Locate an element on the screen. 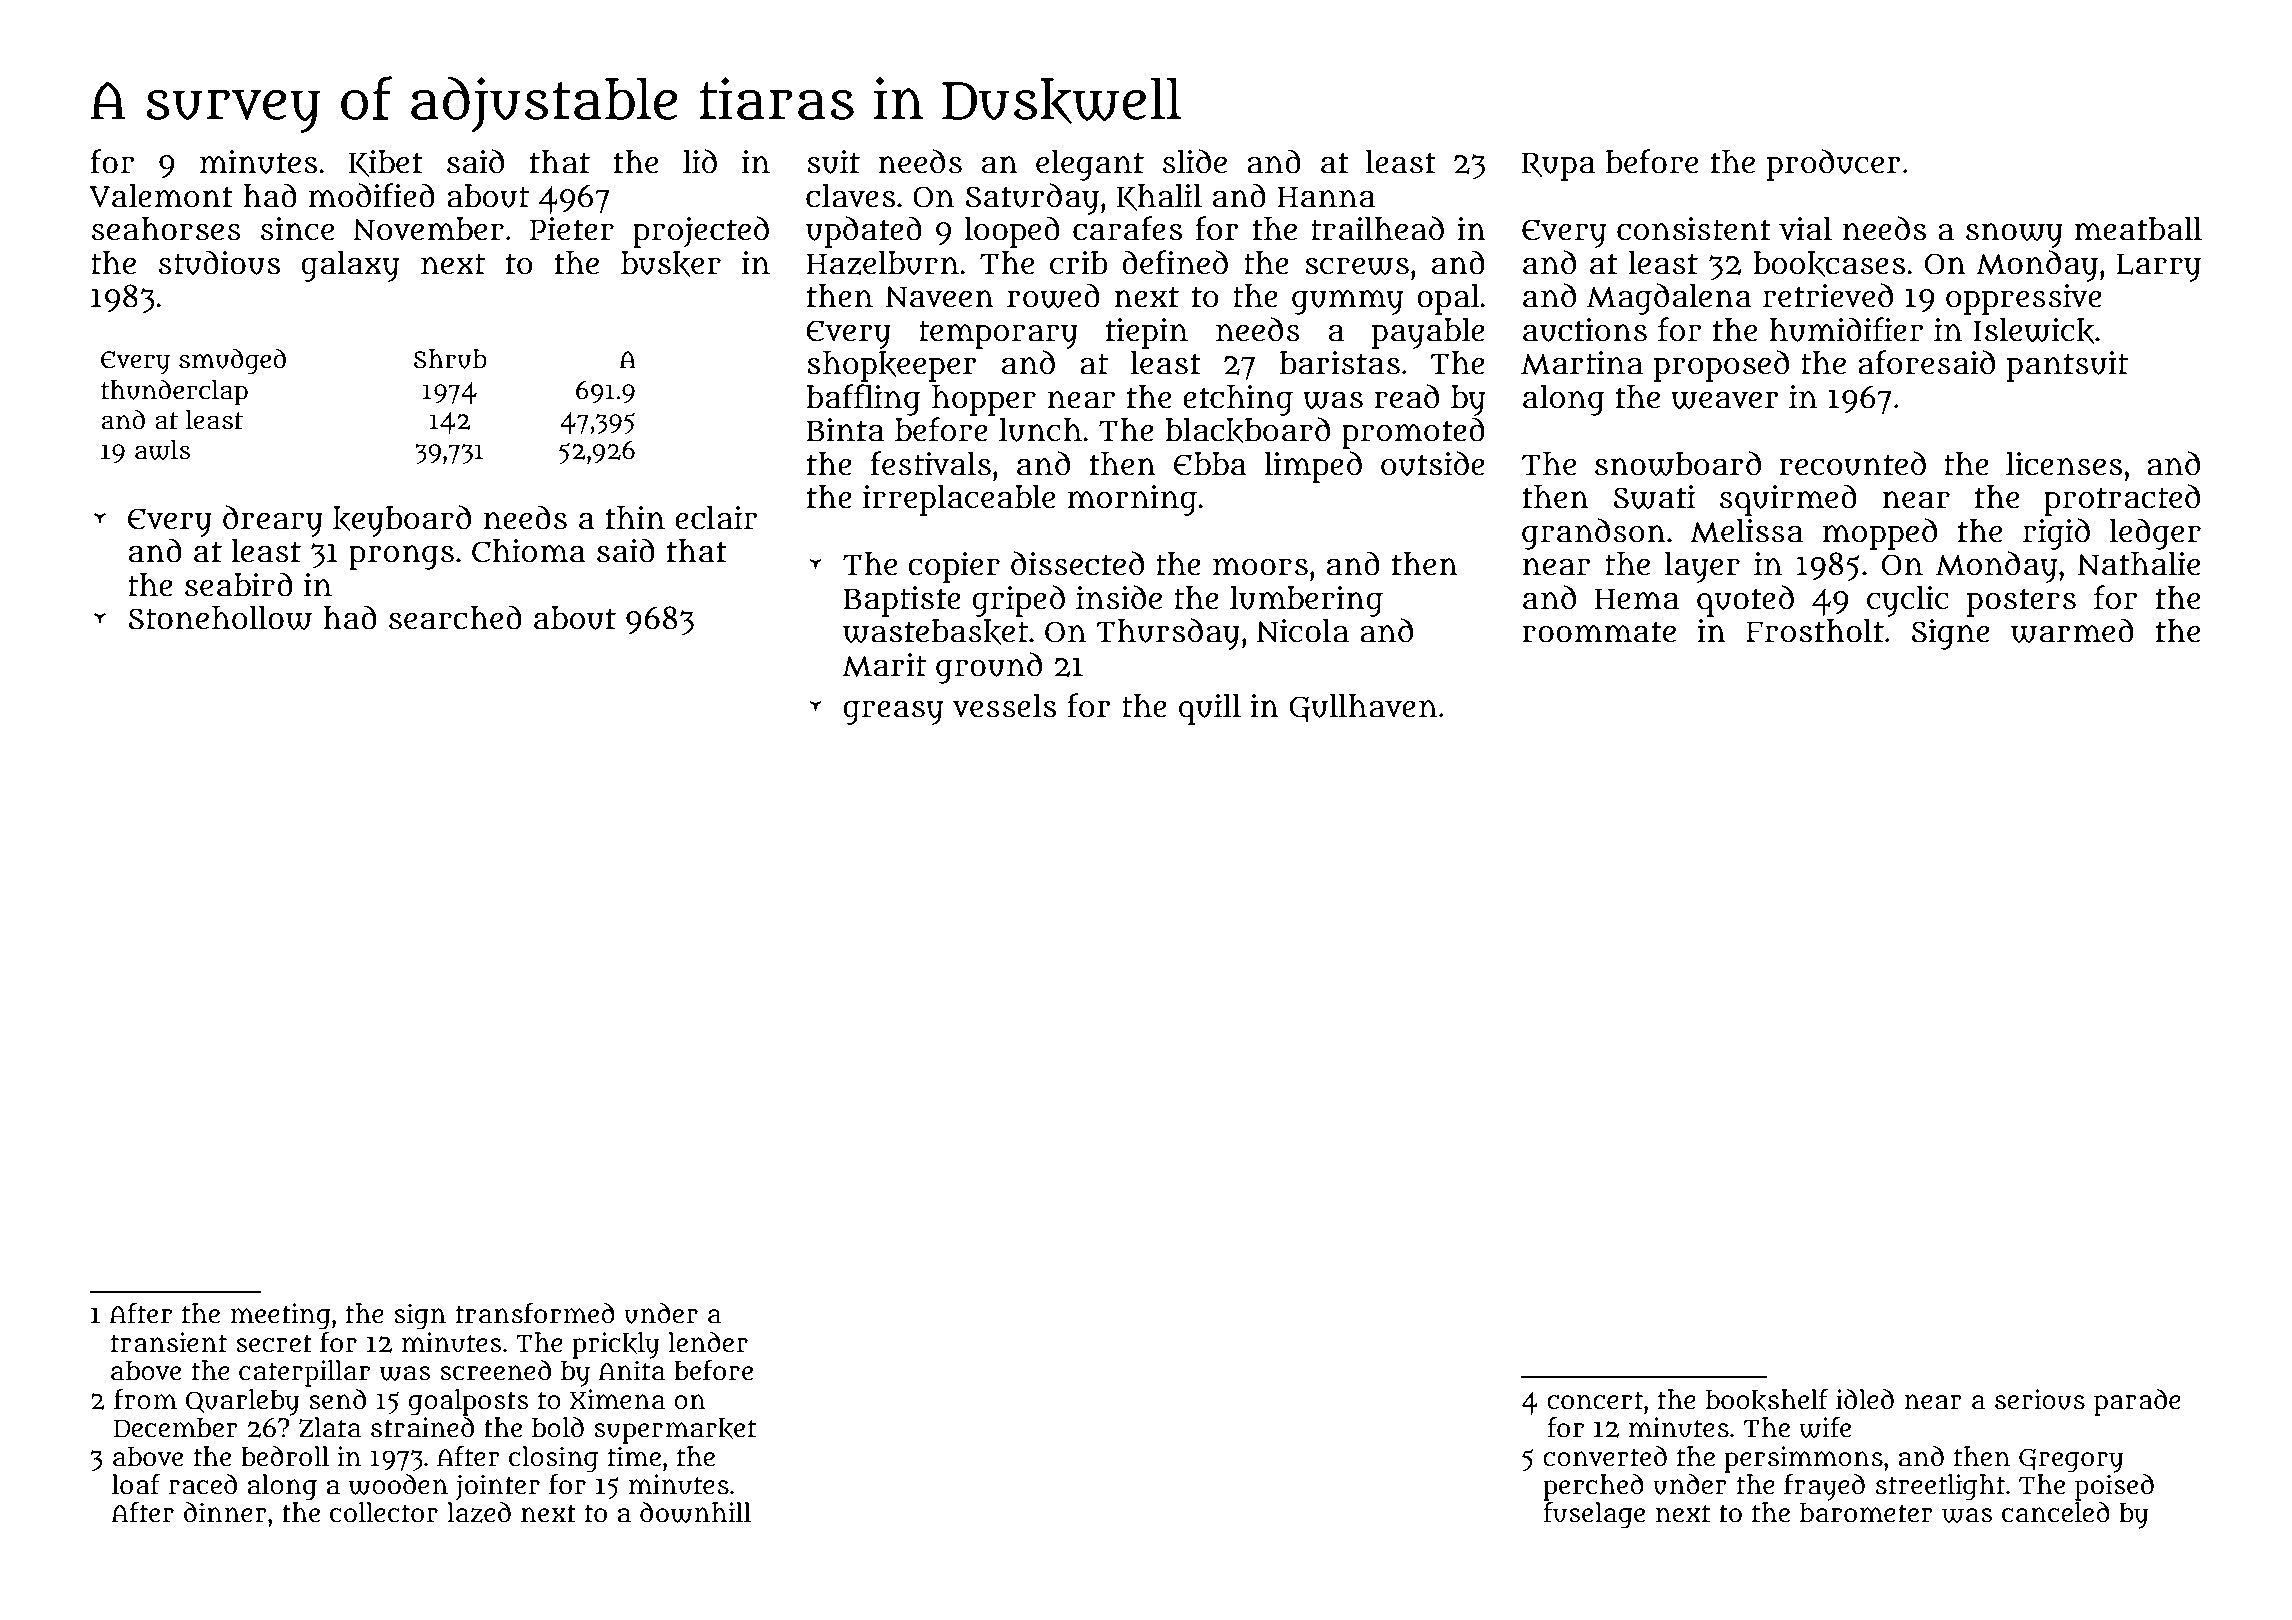 The image size is (2292, 1620). lender is located at coordinates (708, 1342).
